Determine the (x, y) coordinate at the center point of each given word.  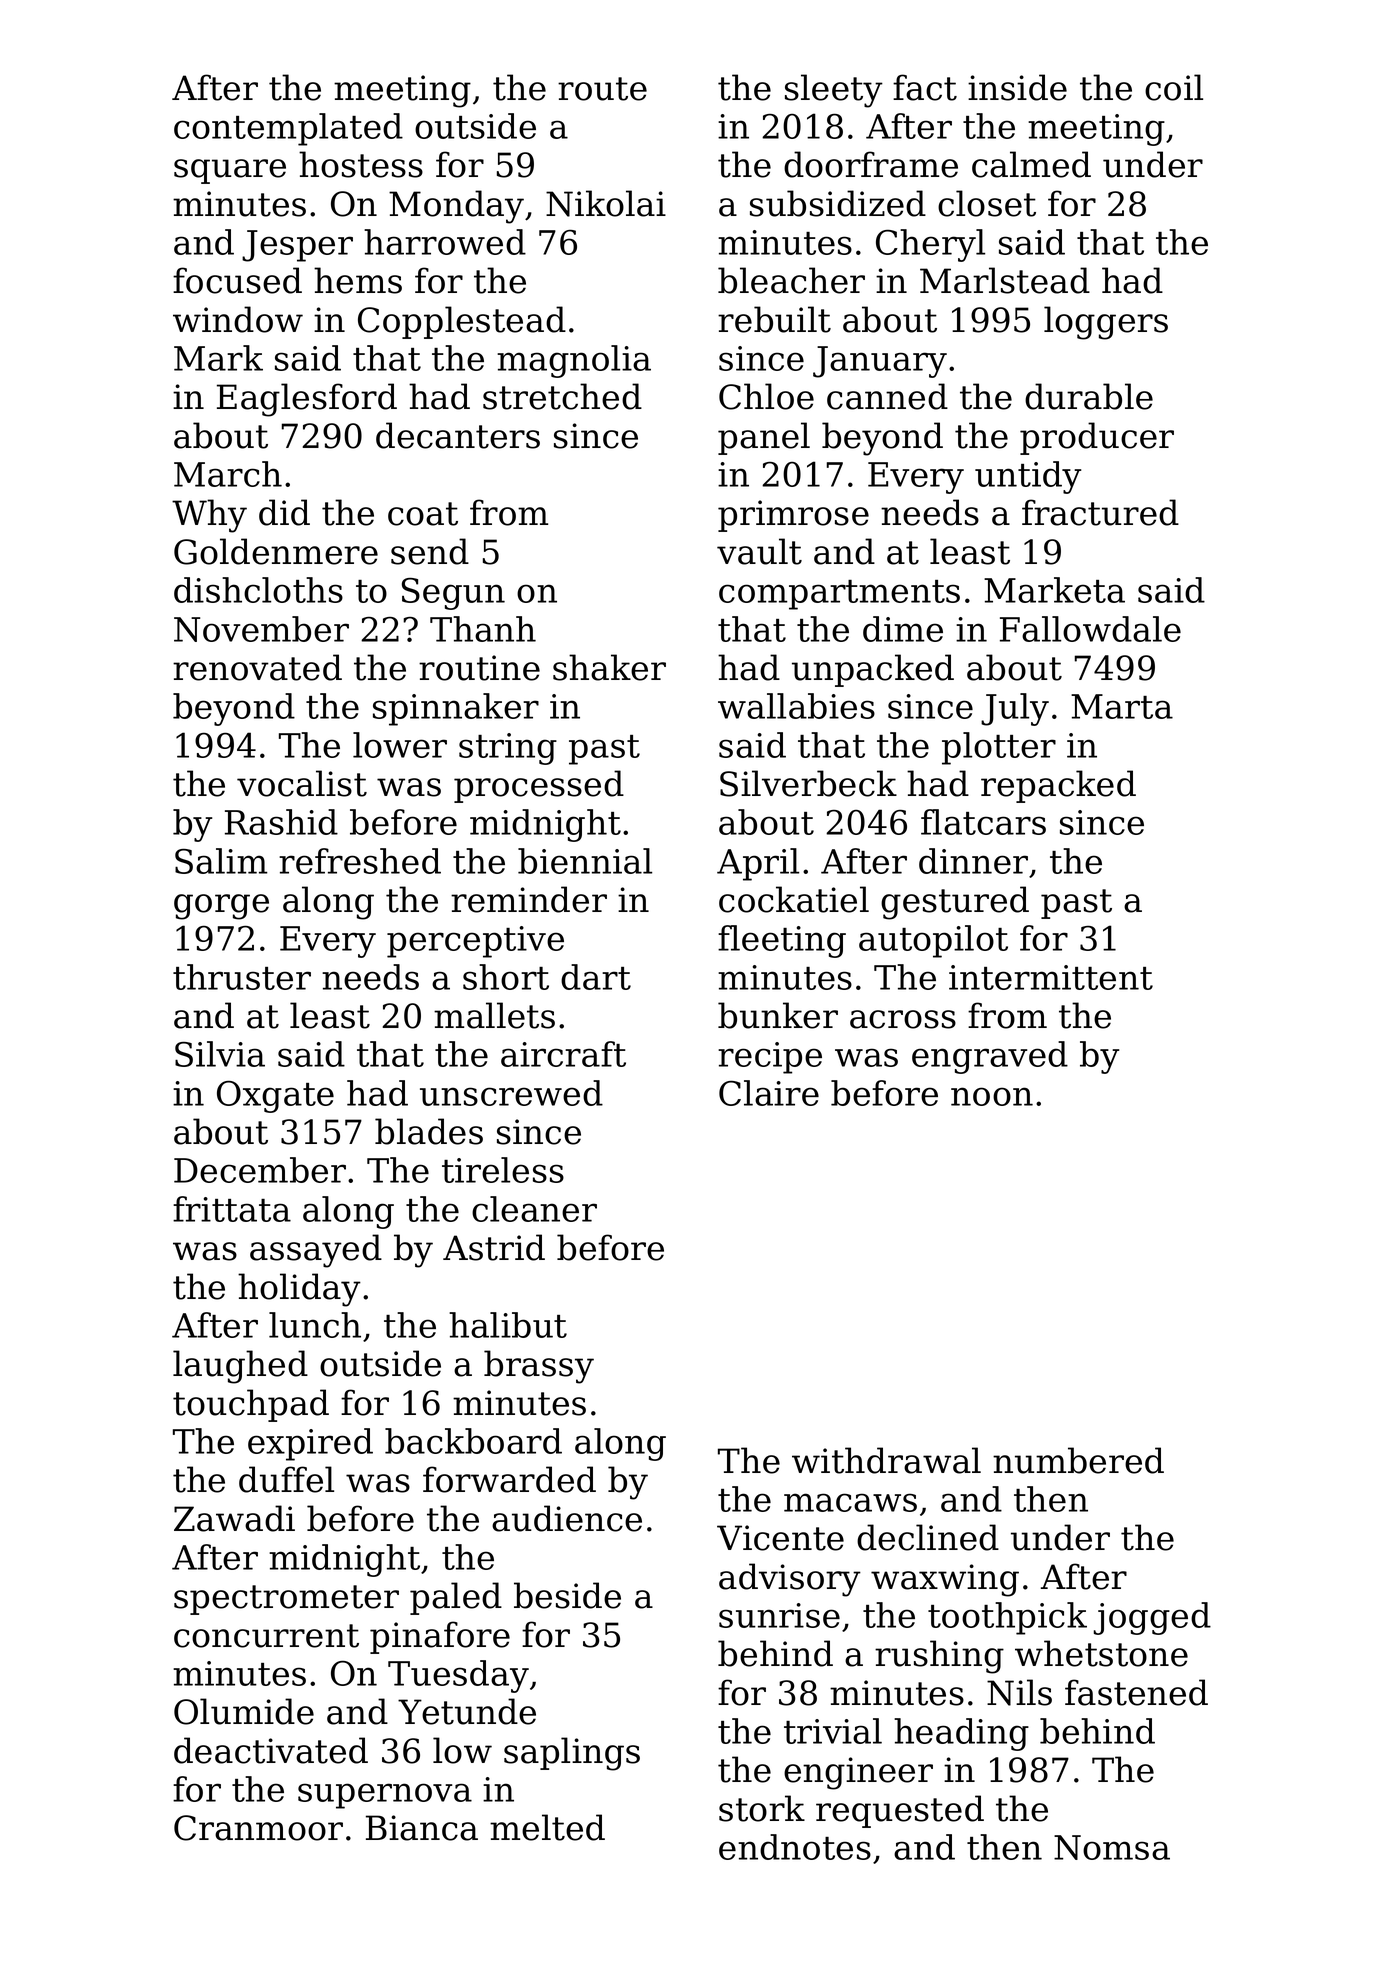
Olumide (244, 1711)
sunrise (779, 1615)
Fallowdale (1090, 629)
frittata (232, 1209)
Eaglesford (307, 400)
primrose (793, 516)
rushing (939, 1657)
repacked (1058, 786)
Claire (769, 1093)
